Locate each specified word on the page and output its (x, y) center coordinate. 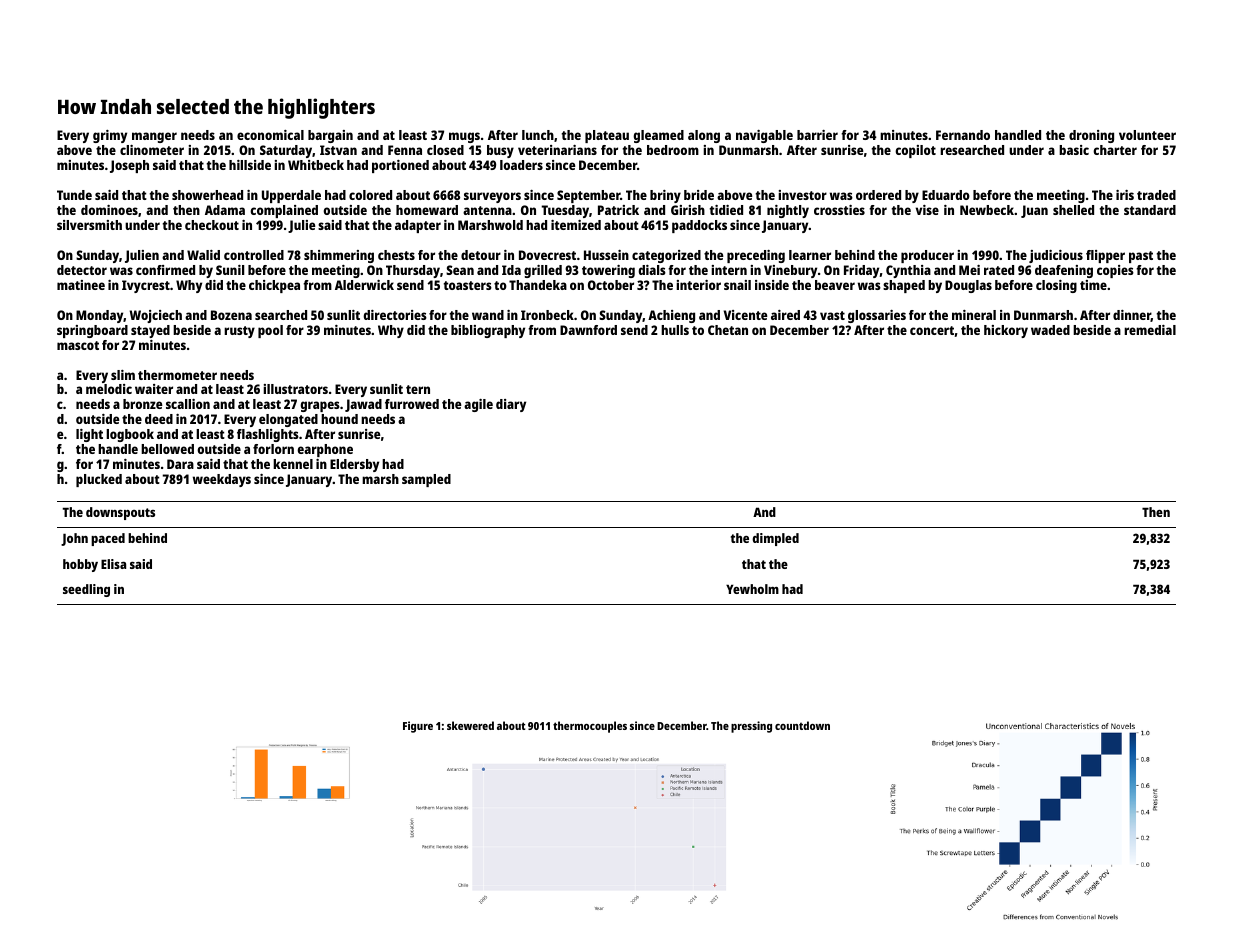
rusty (239, 332)
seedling (86, 590)
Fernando (963, 135)
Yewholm (752, 589)
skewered (470, 725)
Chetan (728, 330)
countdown (802, 725)
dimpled (775, 539)
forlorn (273, 449)
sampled (426, 480)
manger (154, 137)
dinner (1132, 316)
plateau (607, 136)
